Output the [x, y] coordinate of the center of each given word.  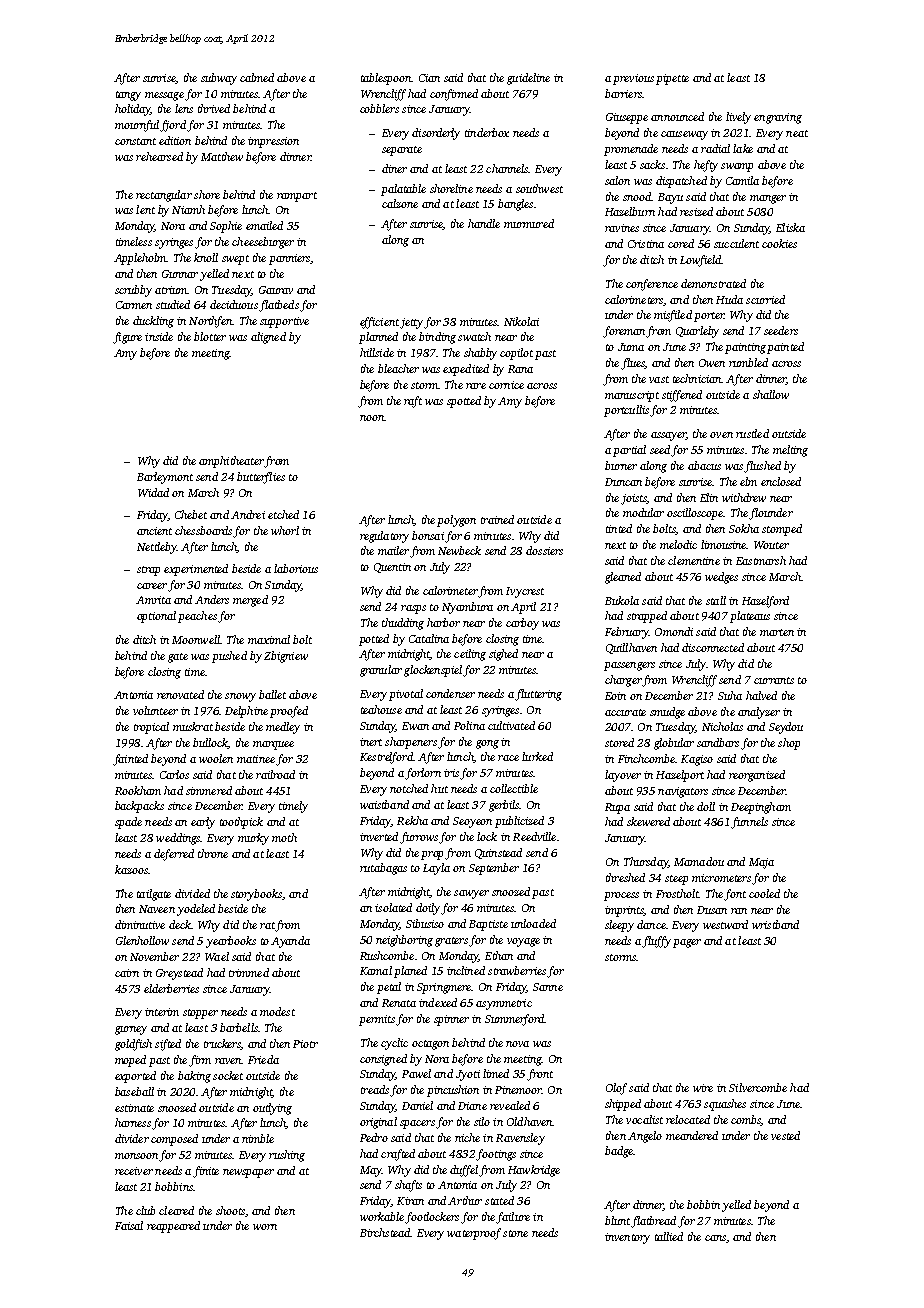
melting [790, 451]
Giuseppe [627, 118]
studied [173, 304]
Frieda [263, 1059]
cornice [506, 385]
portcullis [626, 411]
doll [706, 806]
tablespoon [386, 79]
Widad [153, 492]
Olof [616, 1089]
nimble [258, 1138]
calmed [257, 77]
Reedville [534, 836]
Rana [520, 369]
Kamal [376, 970]
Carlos [174, 774]
